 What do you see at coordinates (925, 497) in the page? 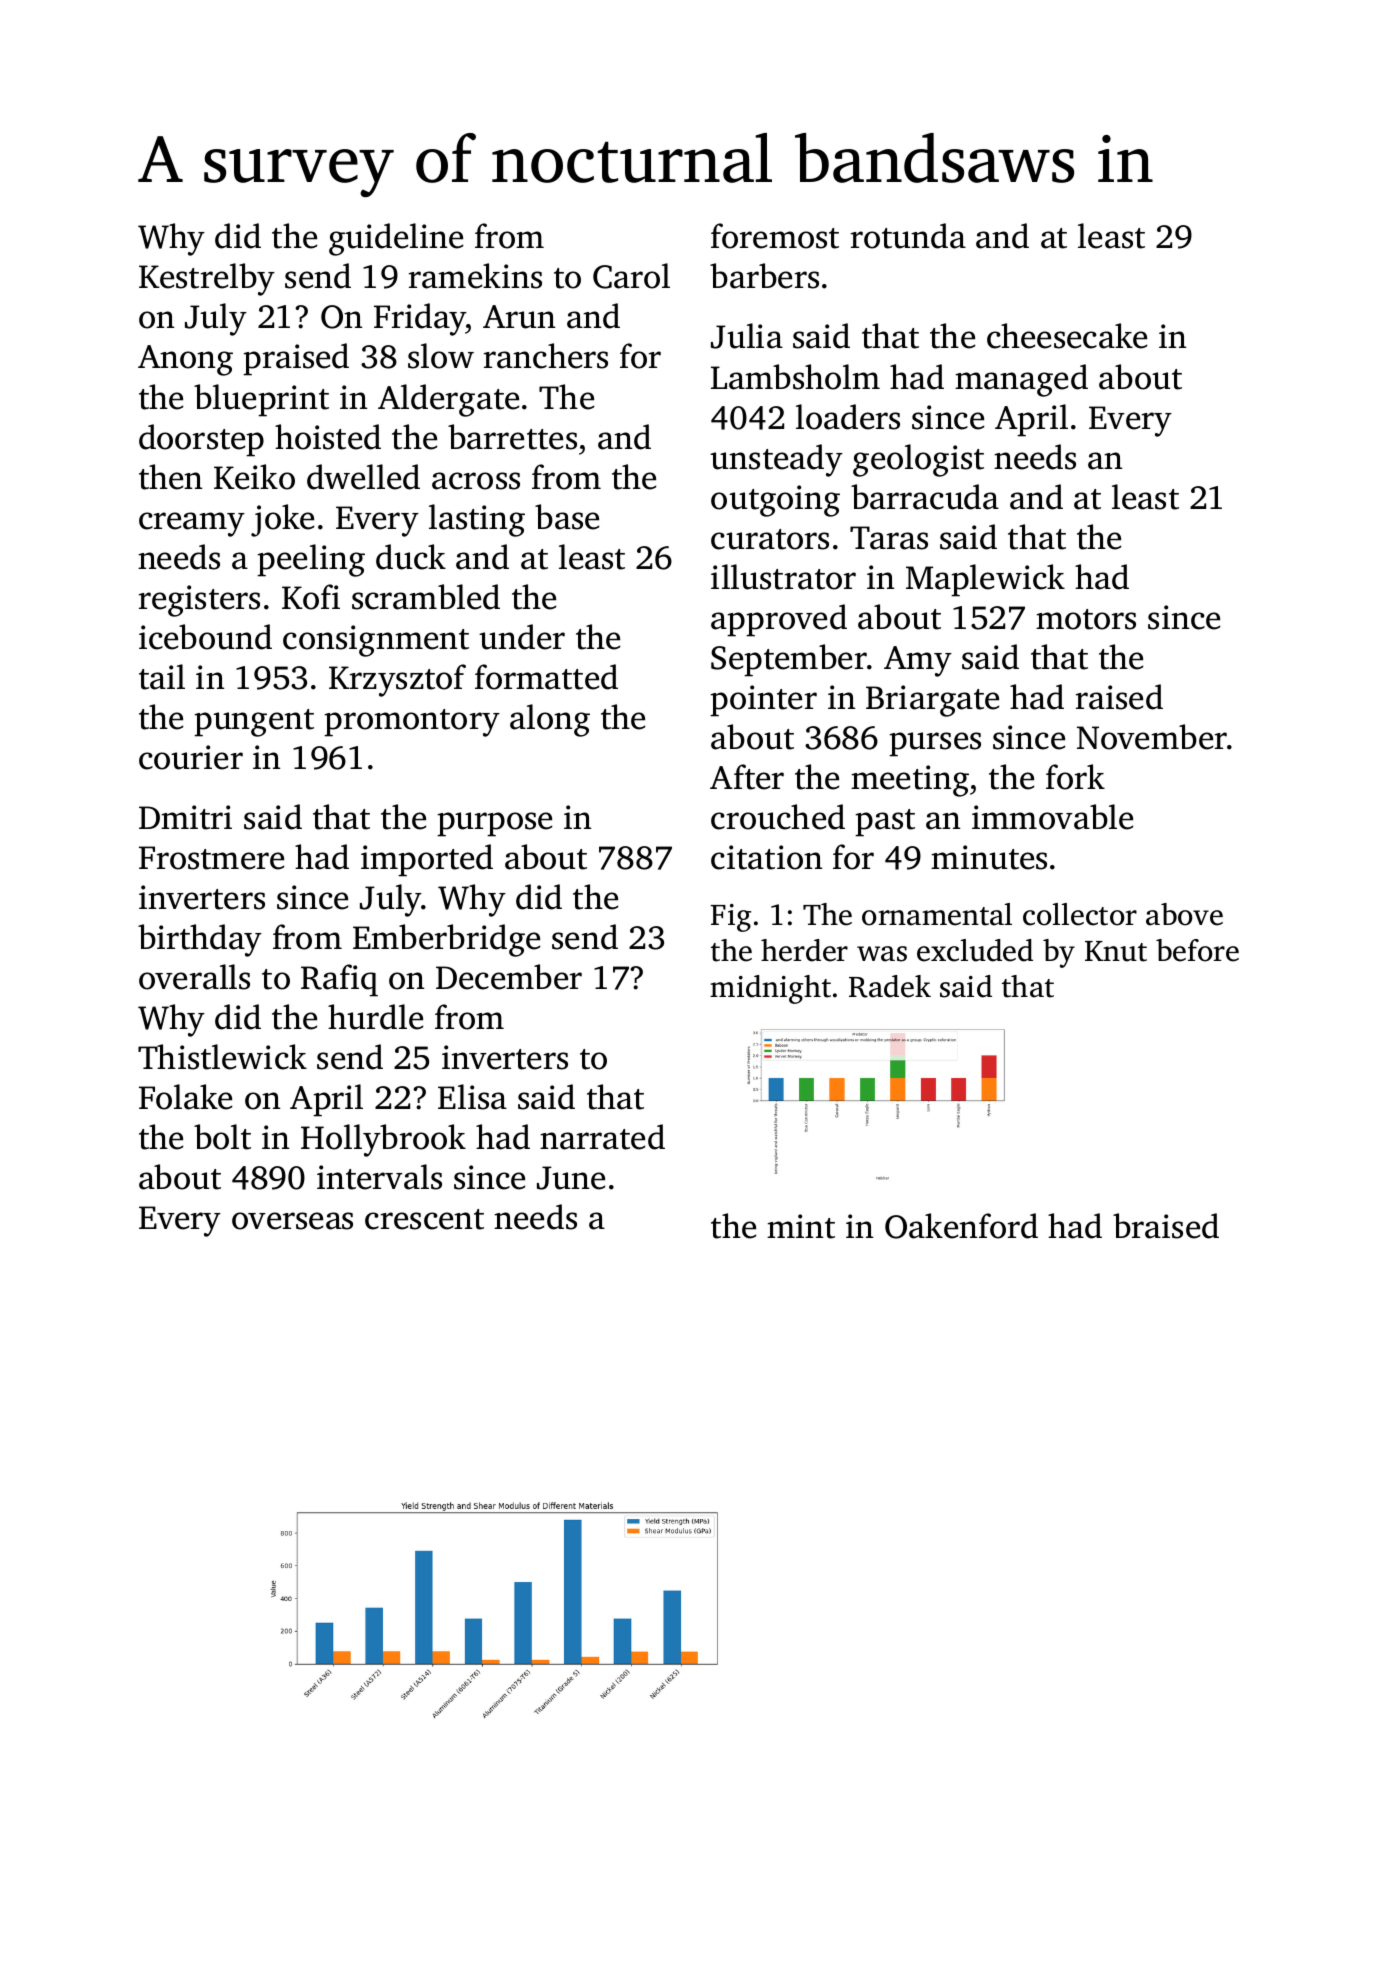
I see `barracuda` at bounding box center [925, 497].
